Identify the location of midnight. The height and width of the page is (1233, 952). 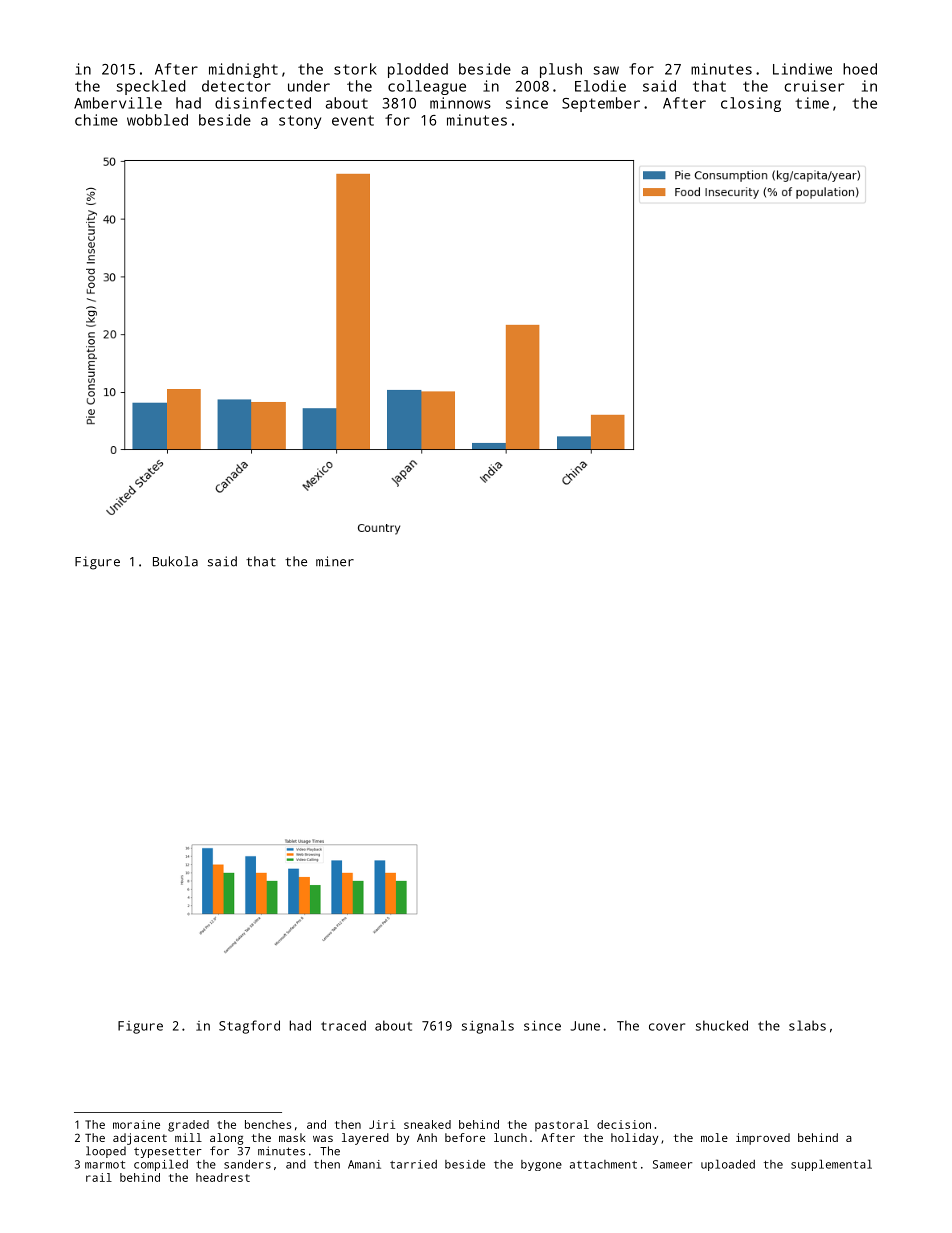
(243, 70).
